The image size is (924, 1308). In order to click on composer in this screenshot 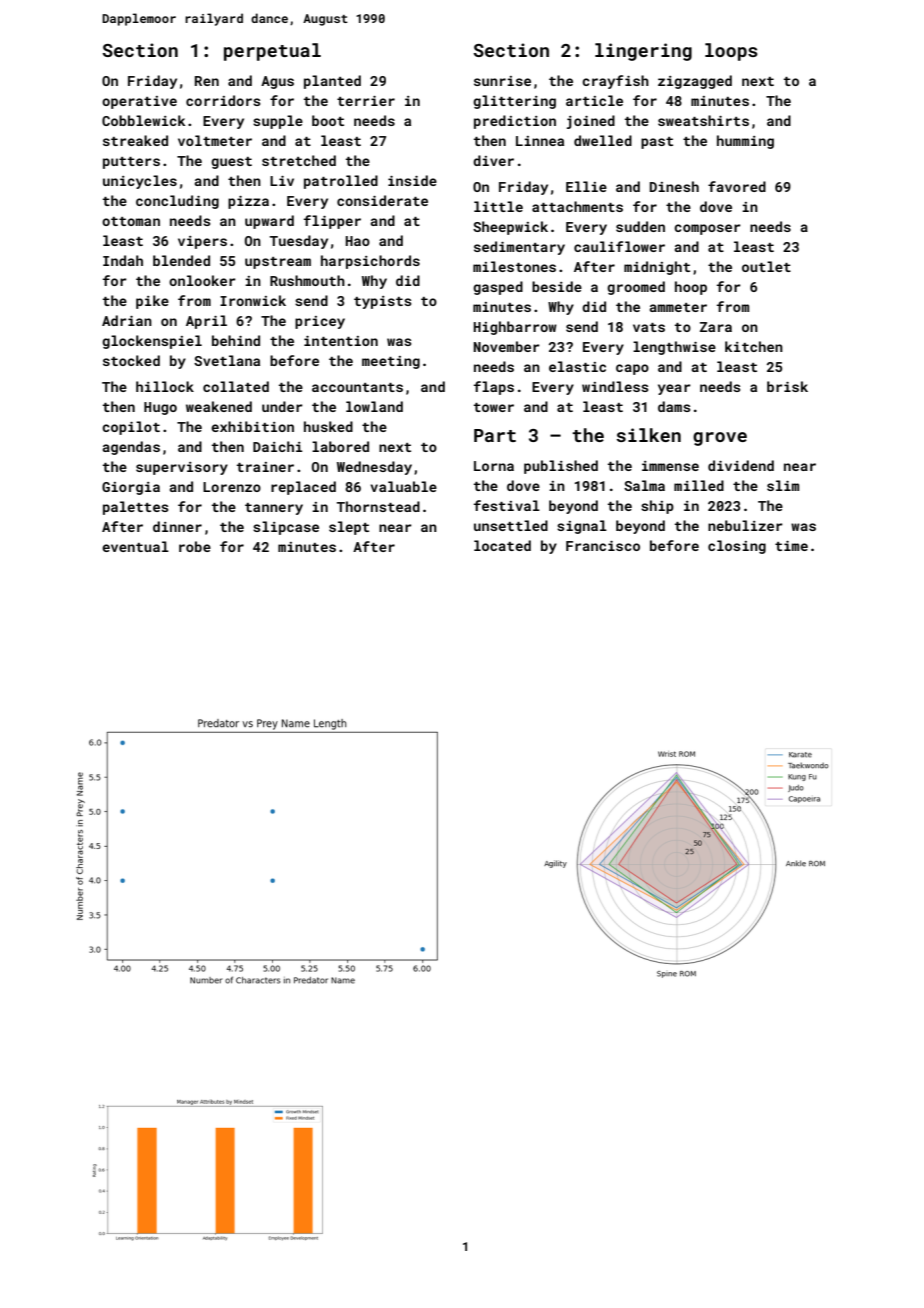, I will do `click(707, 229)`.
